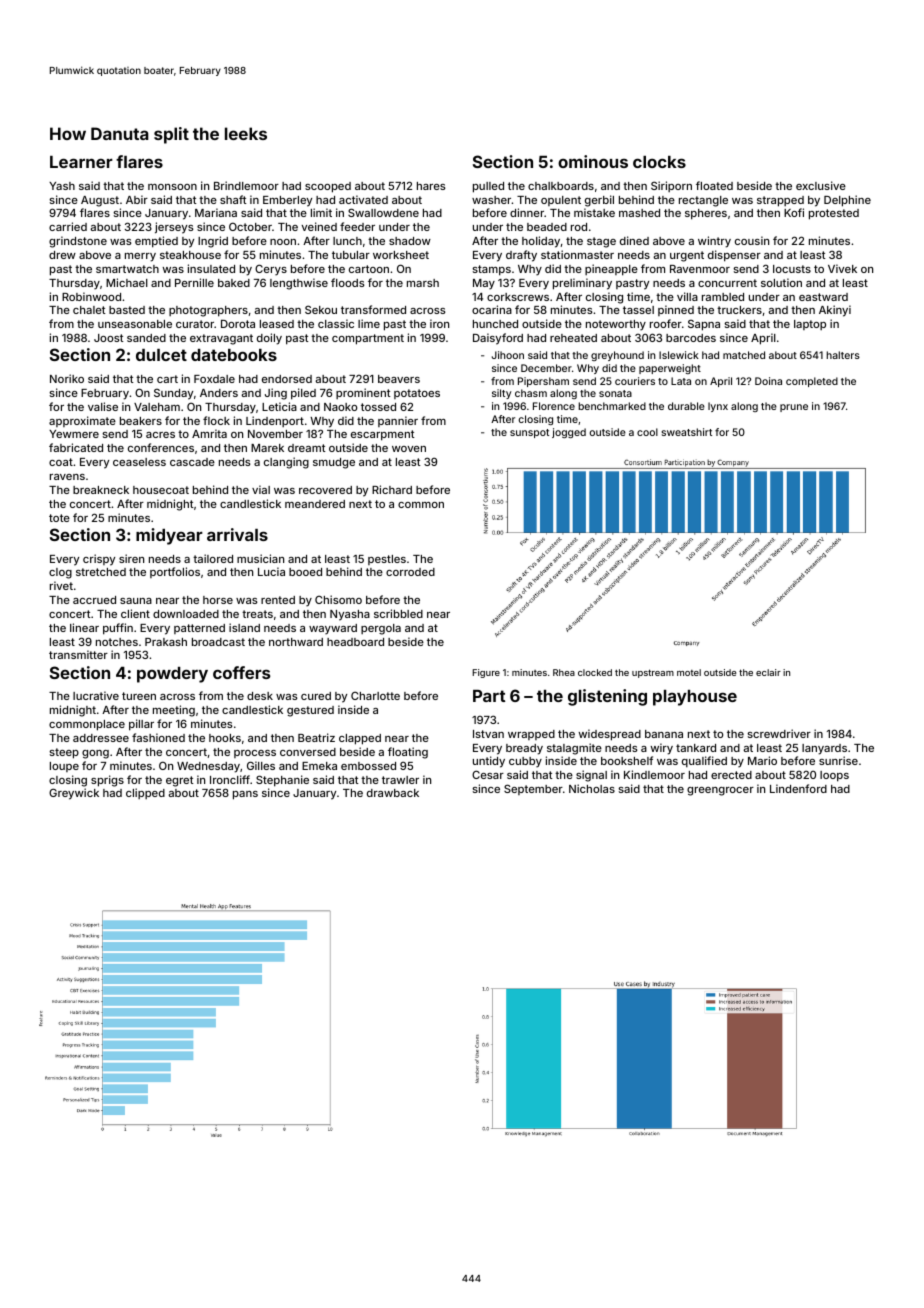  I want to click on scooped, so click(328, 187).
